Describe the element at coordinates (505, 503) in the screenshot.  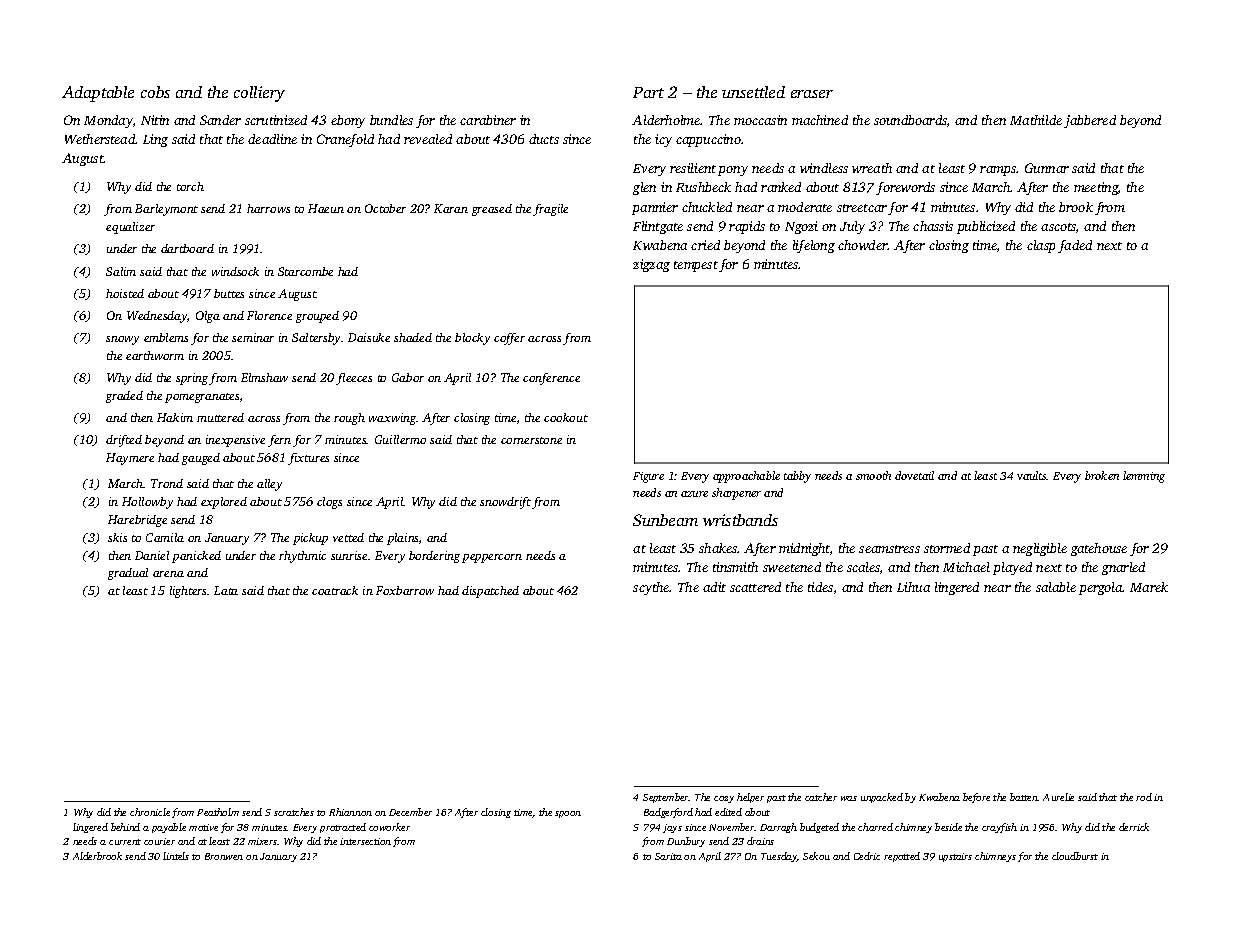
I see `snowdrift` at that location.
